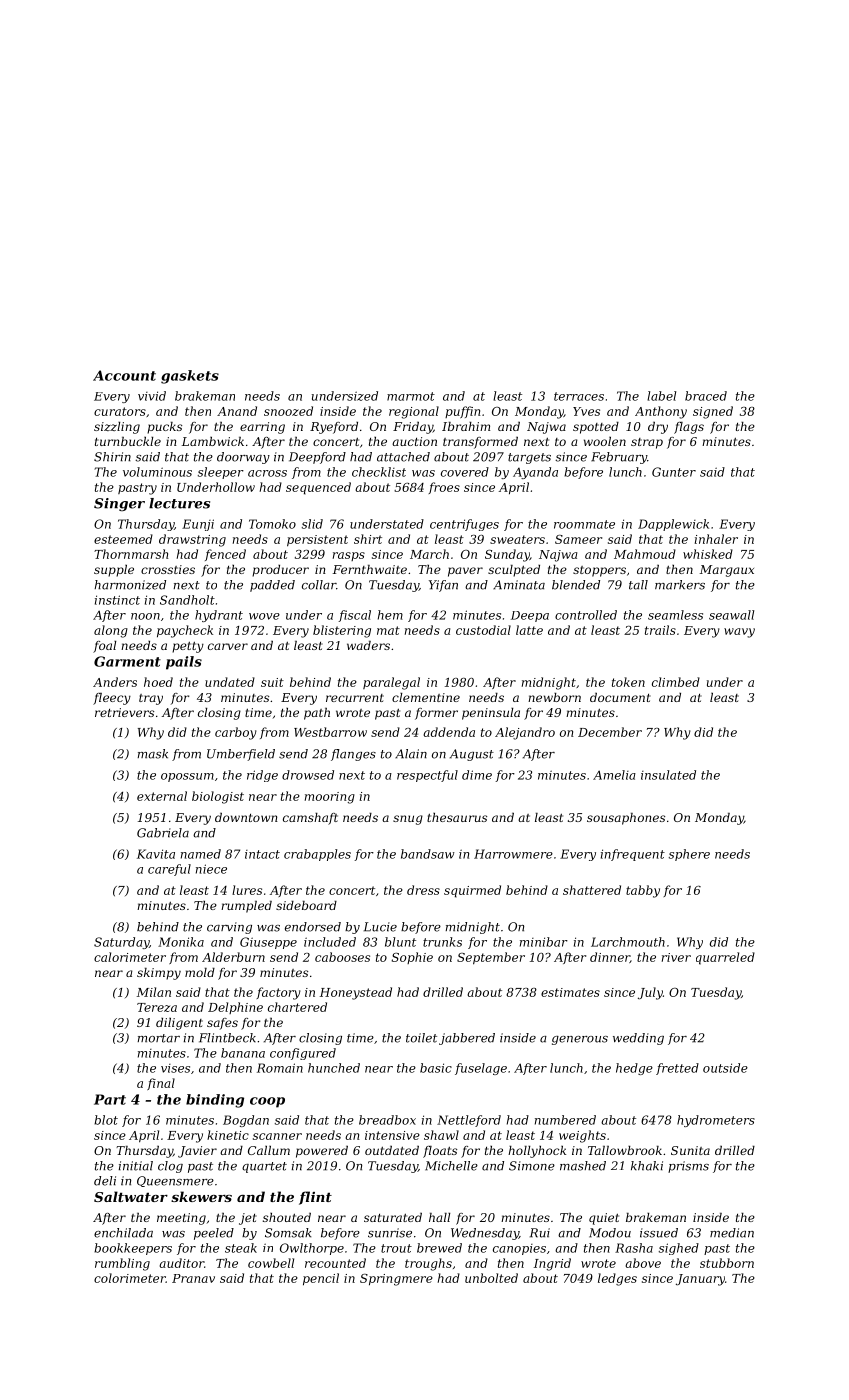 This page has height=1400, width=849. Describe the element at coordinates (169, 870) in the page. I see `careful` at that location.
